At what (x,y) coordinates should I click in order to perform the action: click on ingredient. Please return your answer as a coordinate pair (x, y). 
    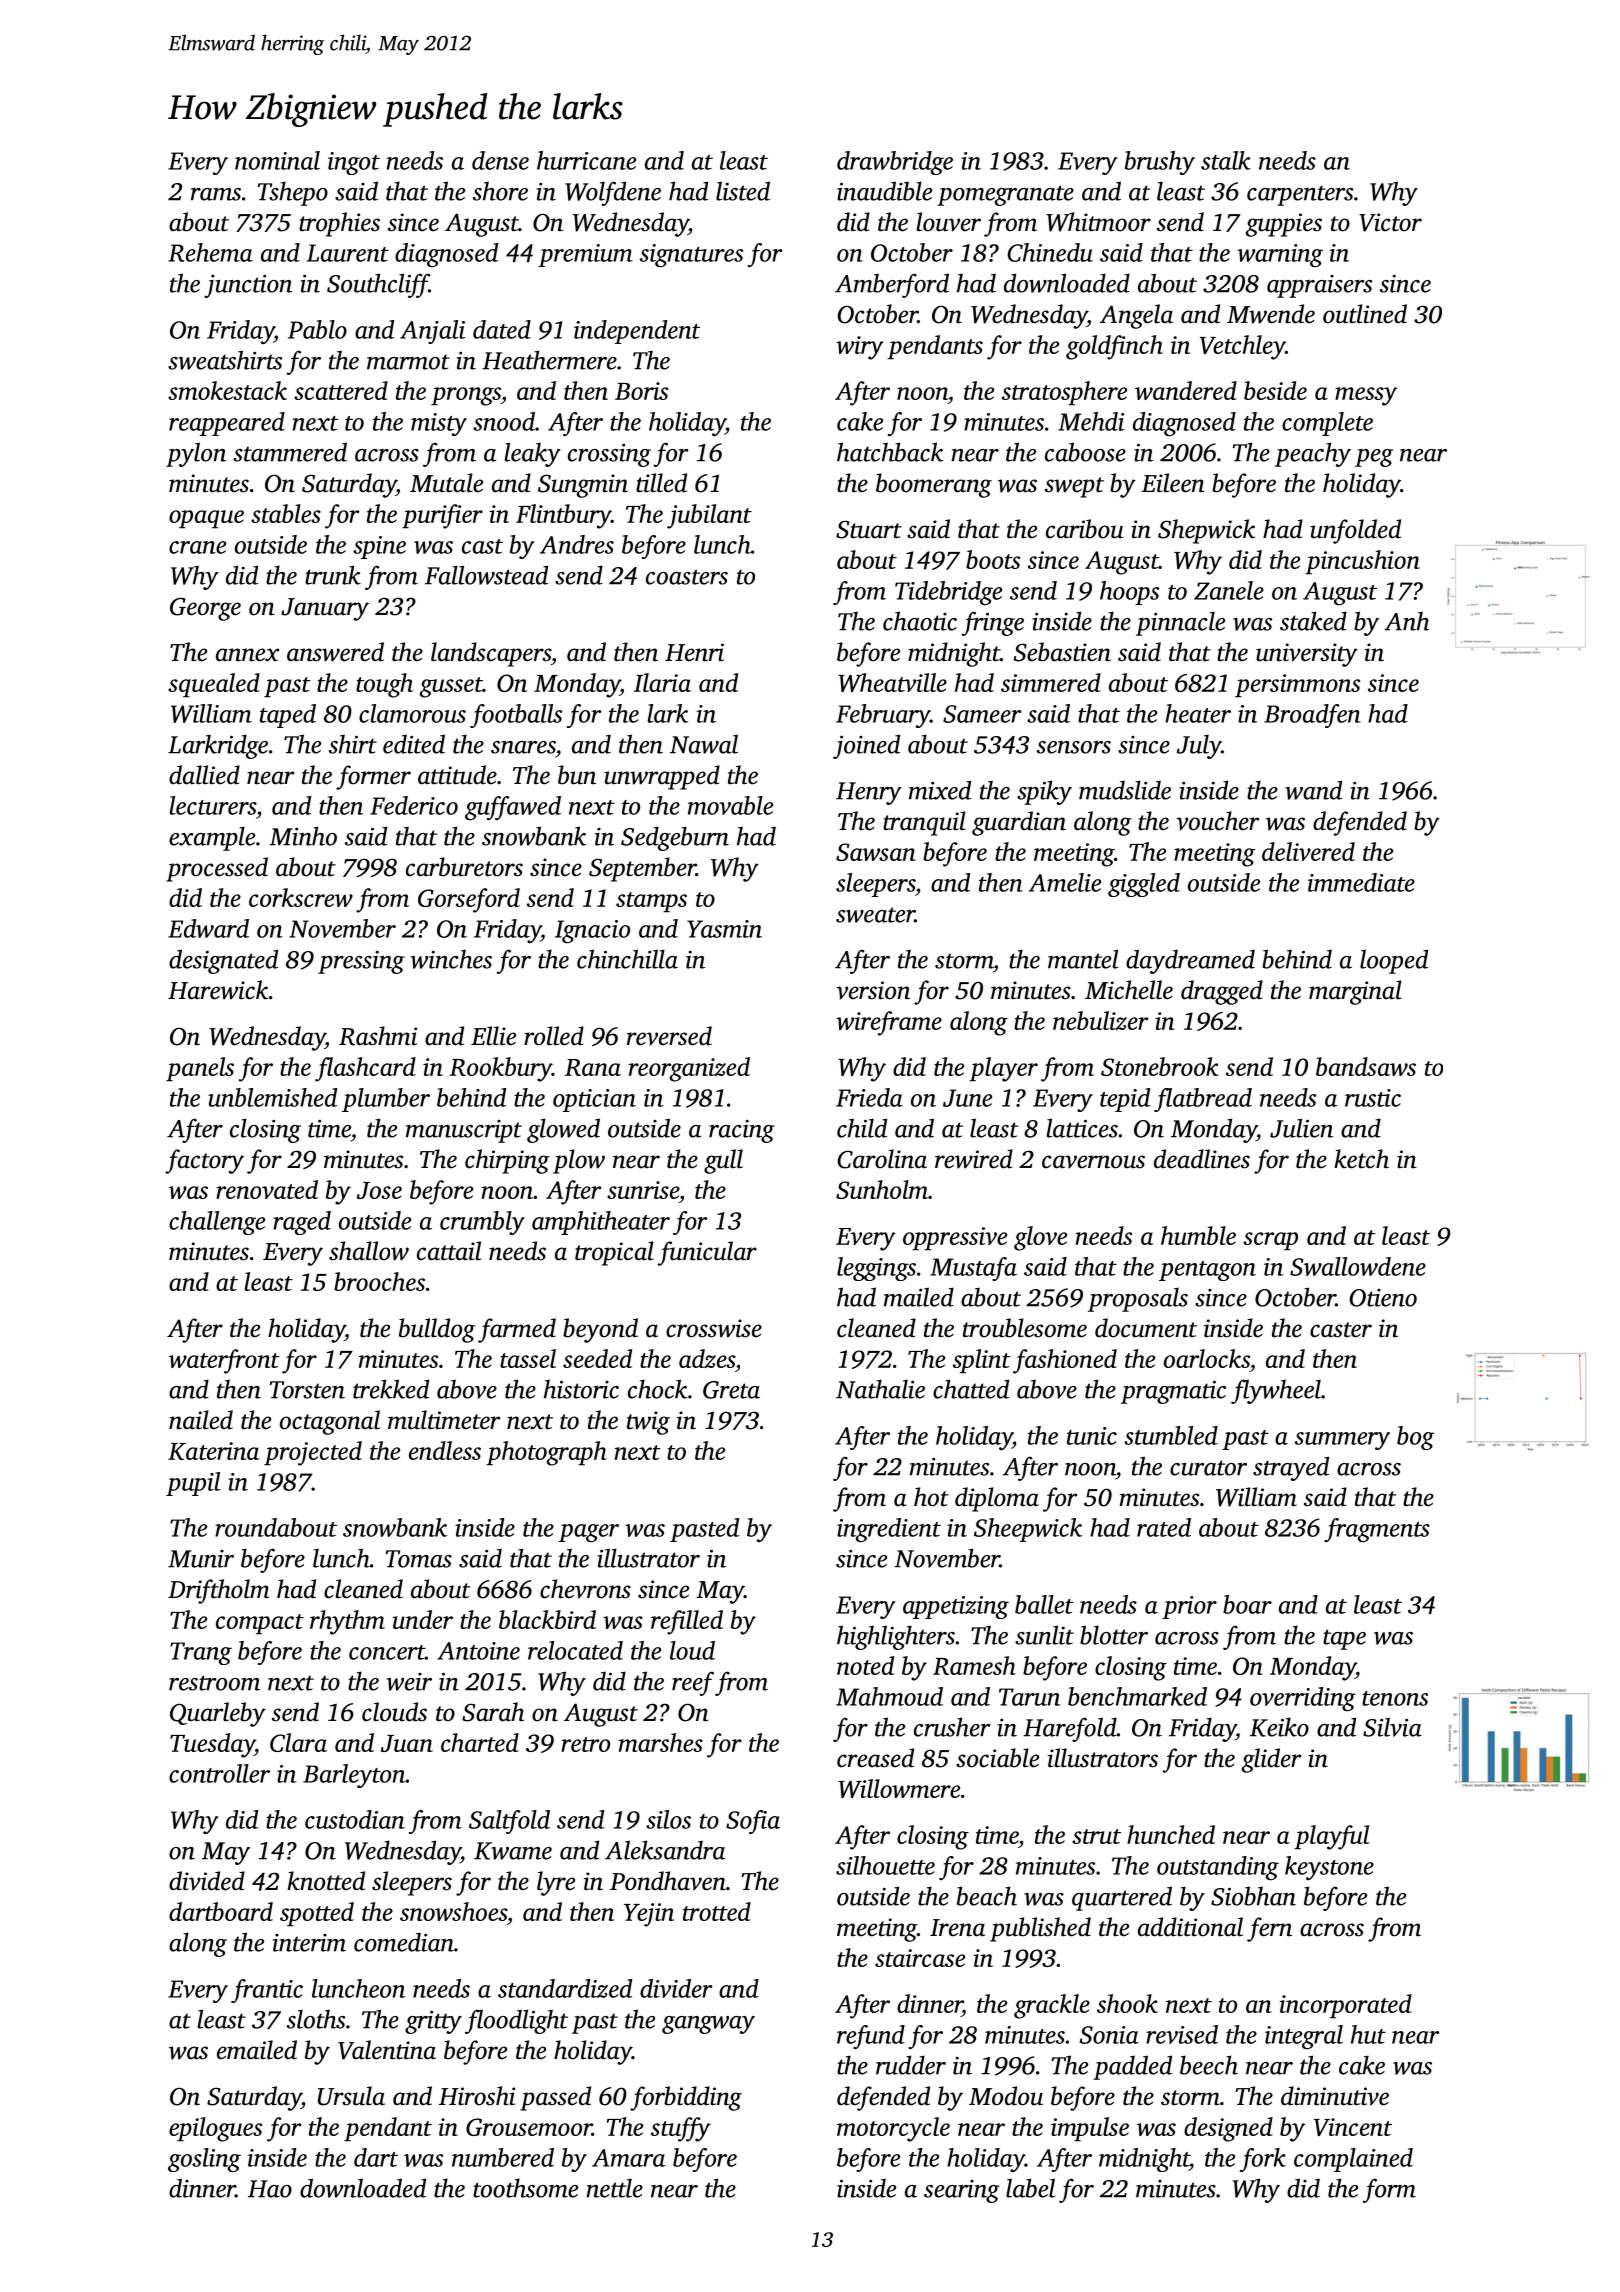
    Looking at the image, I should click on (889, 1530).
